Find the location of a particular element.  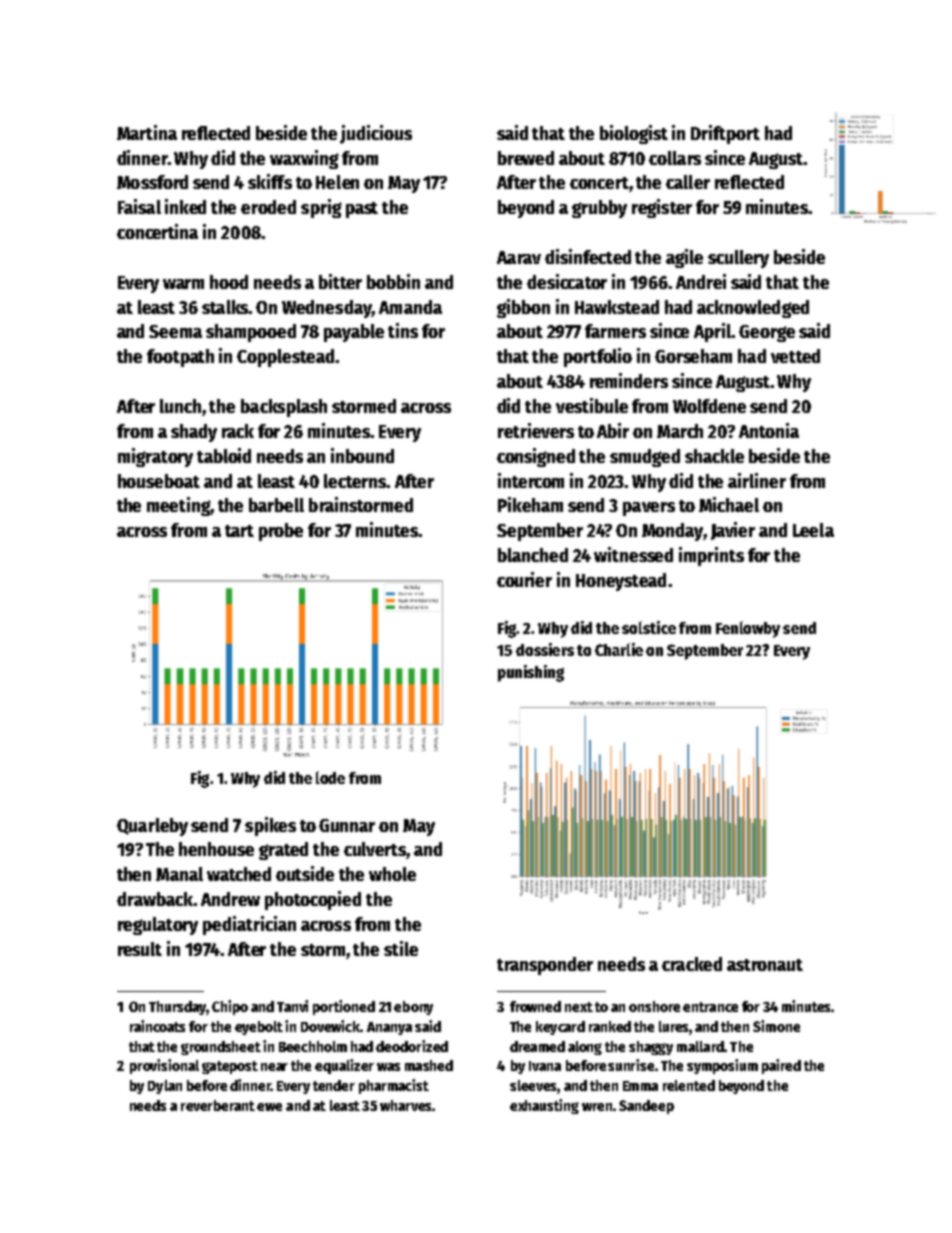

Simone is located at coordinates (776, 1026).
